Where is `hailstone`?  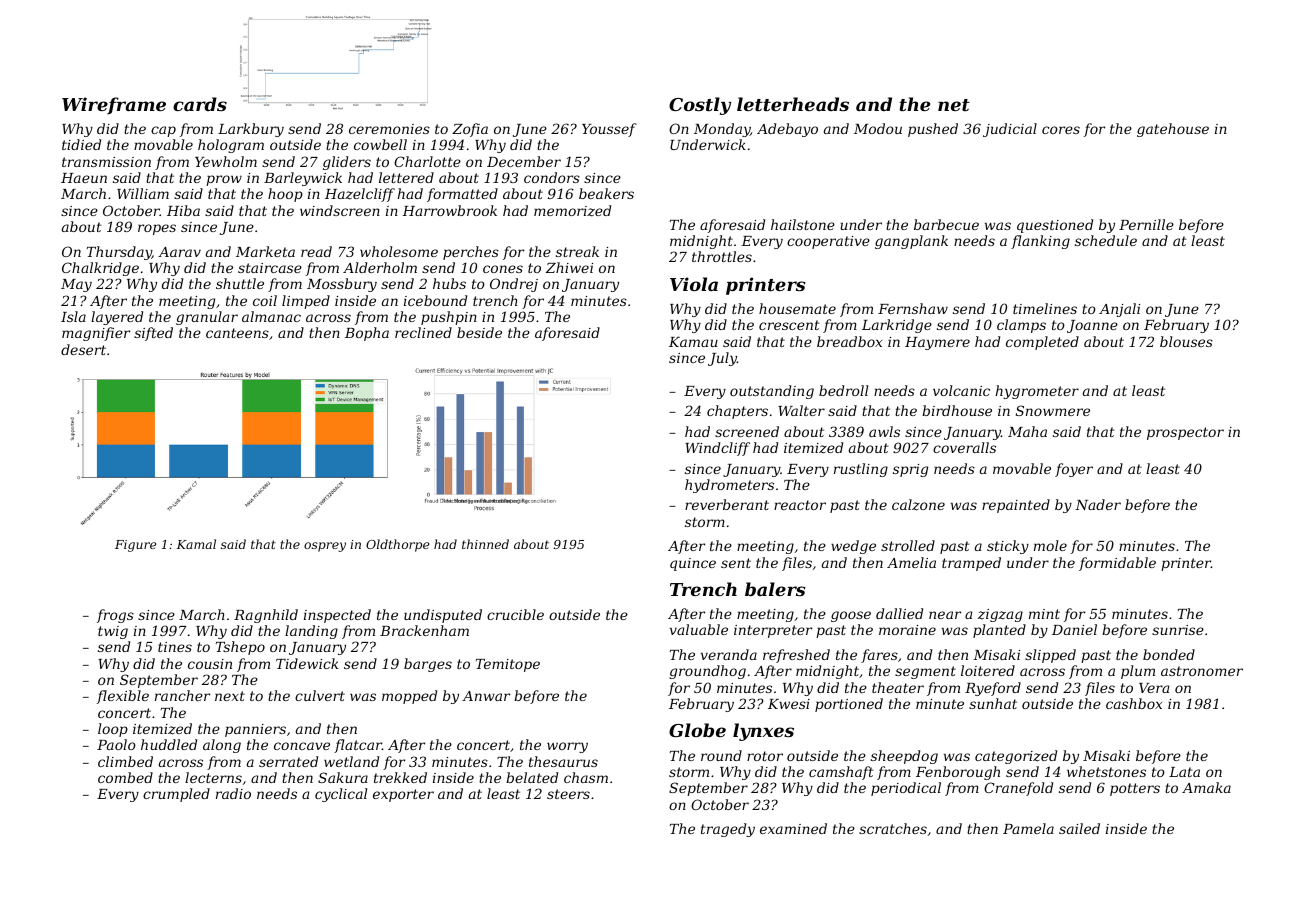
hailstone is located at coordinates (803, 224).
